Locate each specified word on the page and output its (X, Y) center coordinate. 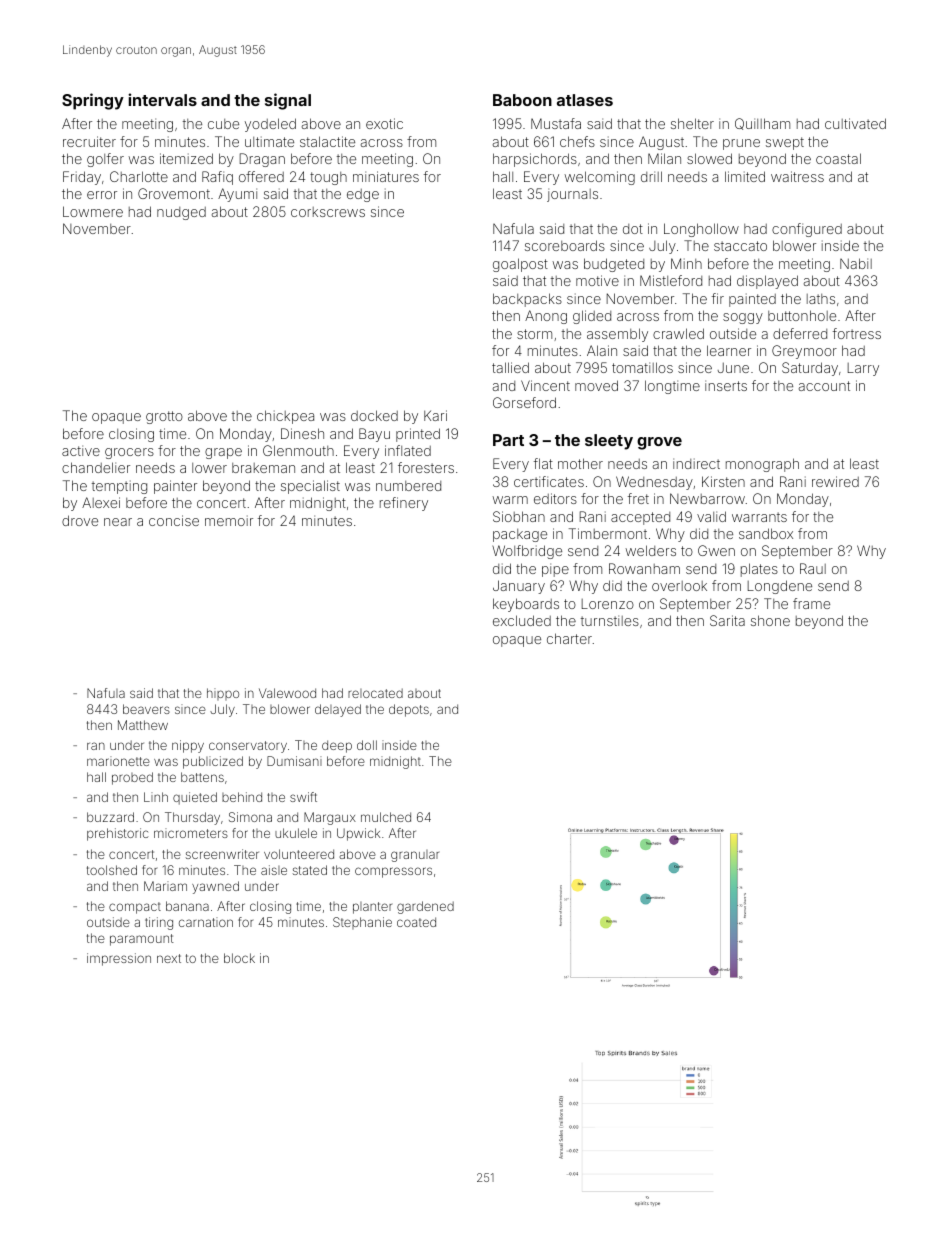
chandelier (96, 467)
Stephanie (362, 923)
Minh (686, 263)
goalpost (520, 265)
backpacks (527, 300)
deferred (800, 333)
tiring (159, 923)
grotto (164, 417)
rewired (835, 481)
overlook (679, 586)
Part (508, 440)
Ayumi (237, 195)
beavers (146, 709)
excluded (522, 620)
